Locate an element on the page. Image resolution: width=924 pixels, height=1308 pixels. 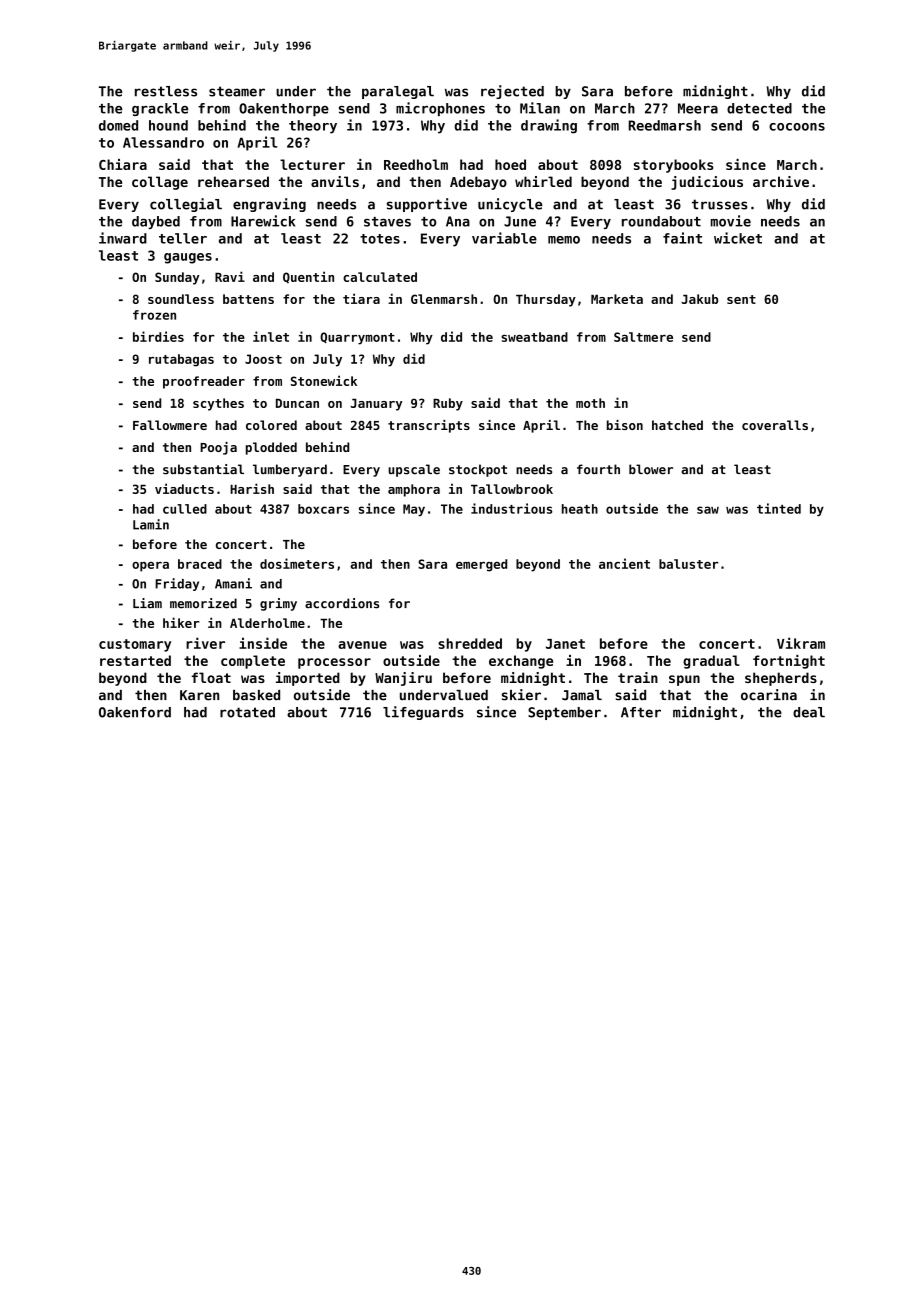
Harewick is located at coordinates (263, 221).
